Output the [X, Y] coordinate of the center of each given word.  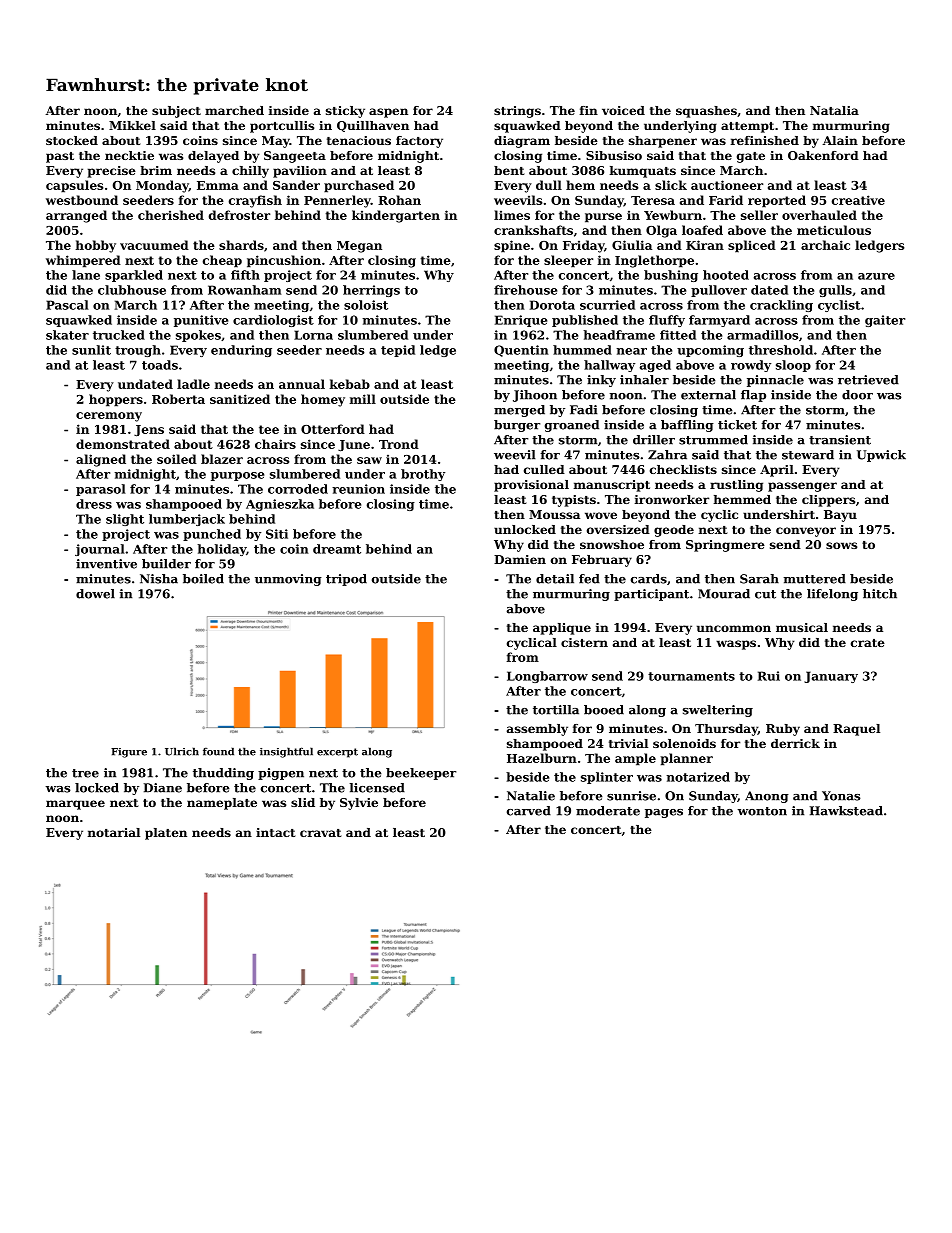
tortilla [556, 710]
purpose [237, 476]
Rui [769, 676]
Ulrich [182, 751]
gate [751, 157]
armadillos [763, 335]
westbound [82, 200]
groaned [572, 426]
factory [419, 142]
